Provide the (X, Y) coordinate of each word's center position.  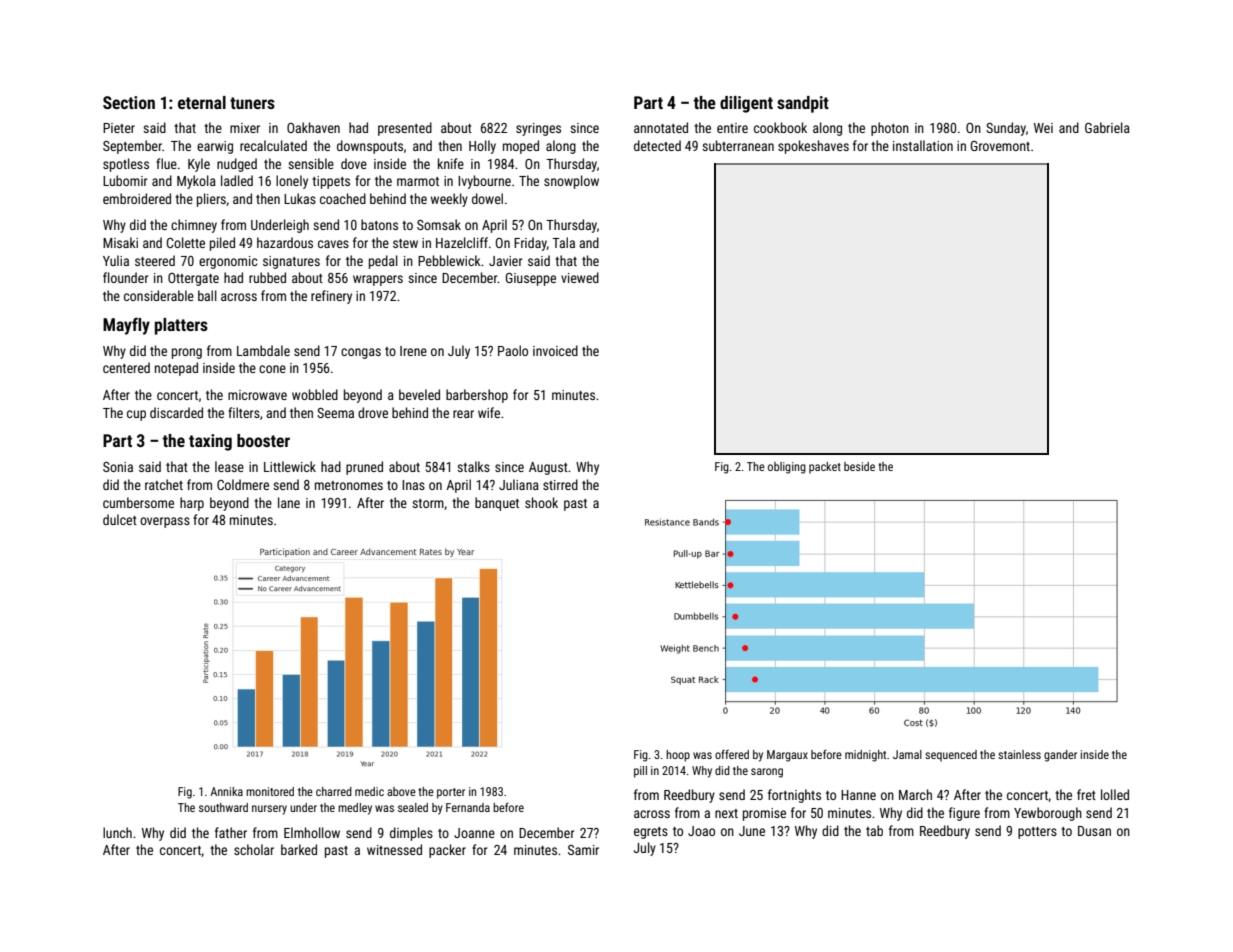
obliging (787, 468)
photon (890, 129)
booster (263, 440)
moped (521, 147)
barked (299, 849)
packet (825, 468)
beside (859, 466)
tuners (252, 103)
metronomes (349, 485)
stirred (560, 484)
